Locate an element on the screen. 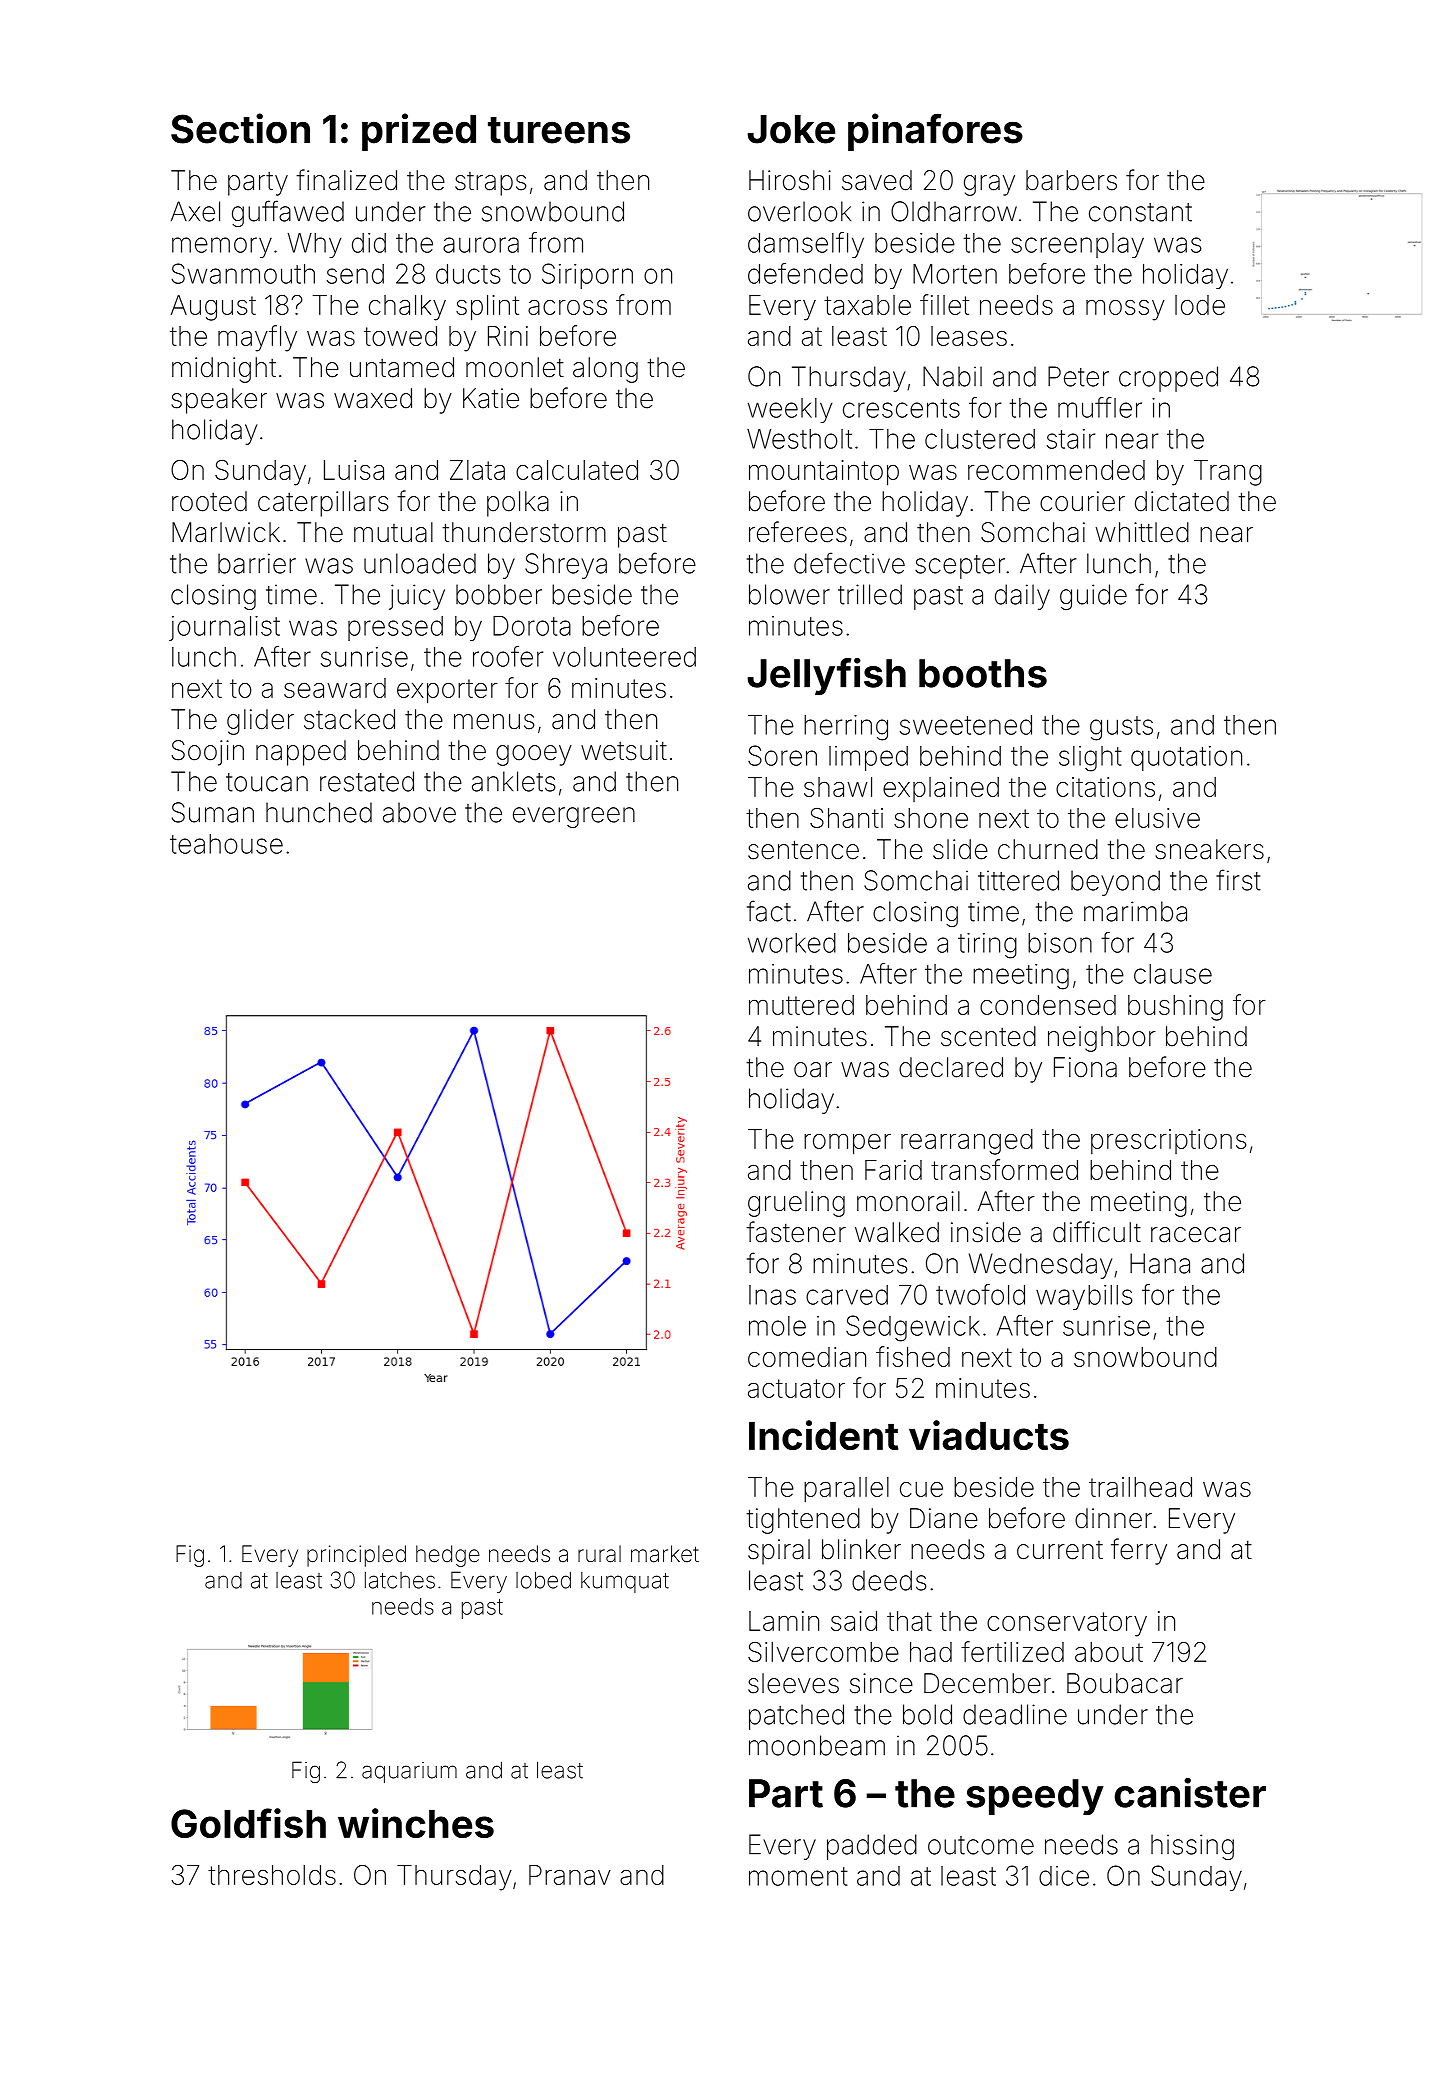 The width and height of the screenshot is (1450, 2100). teahouse is located at coordinates (226, 844).
